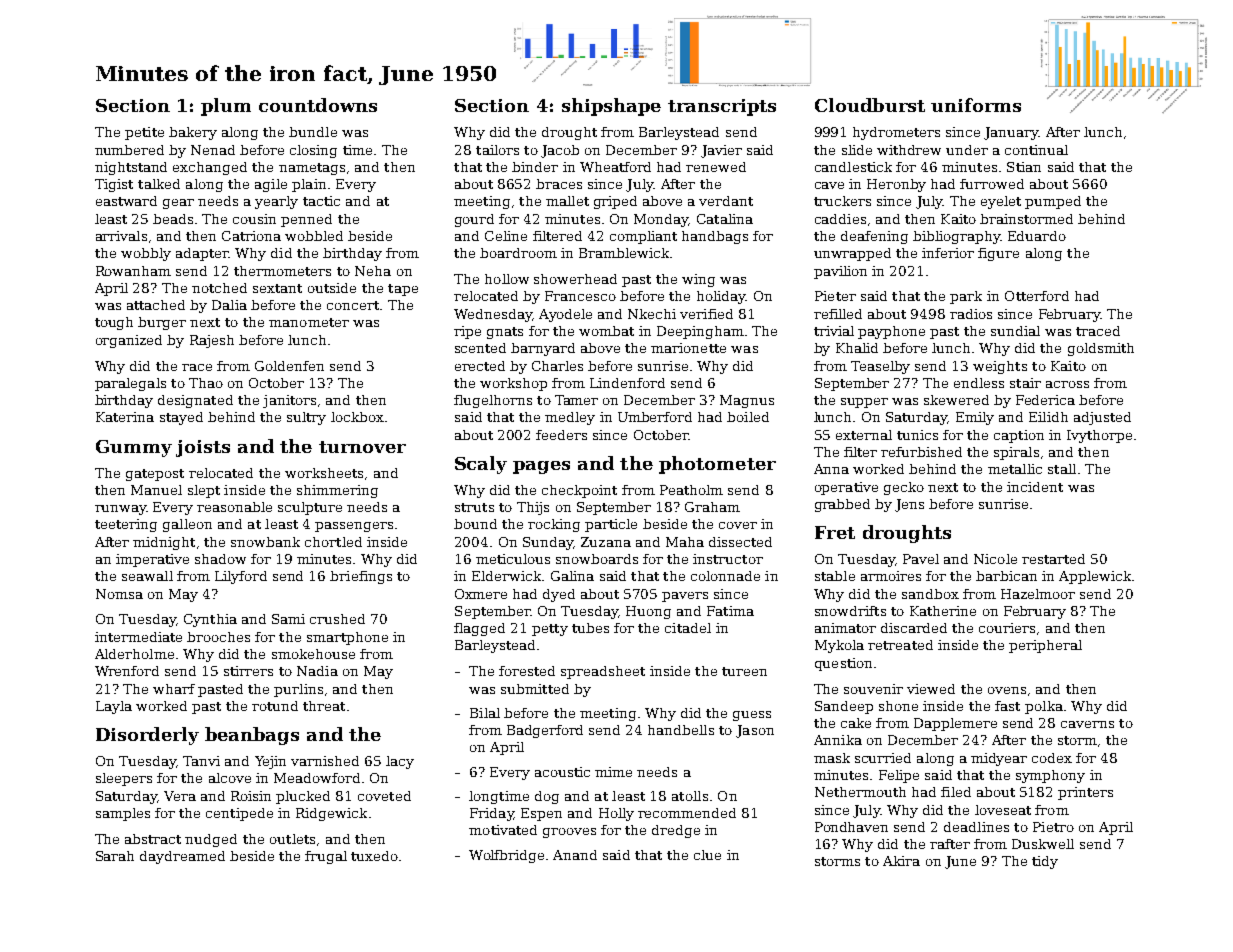 This page has width=1233, height=952. I want to click on seawall, so click(147, 576).
